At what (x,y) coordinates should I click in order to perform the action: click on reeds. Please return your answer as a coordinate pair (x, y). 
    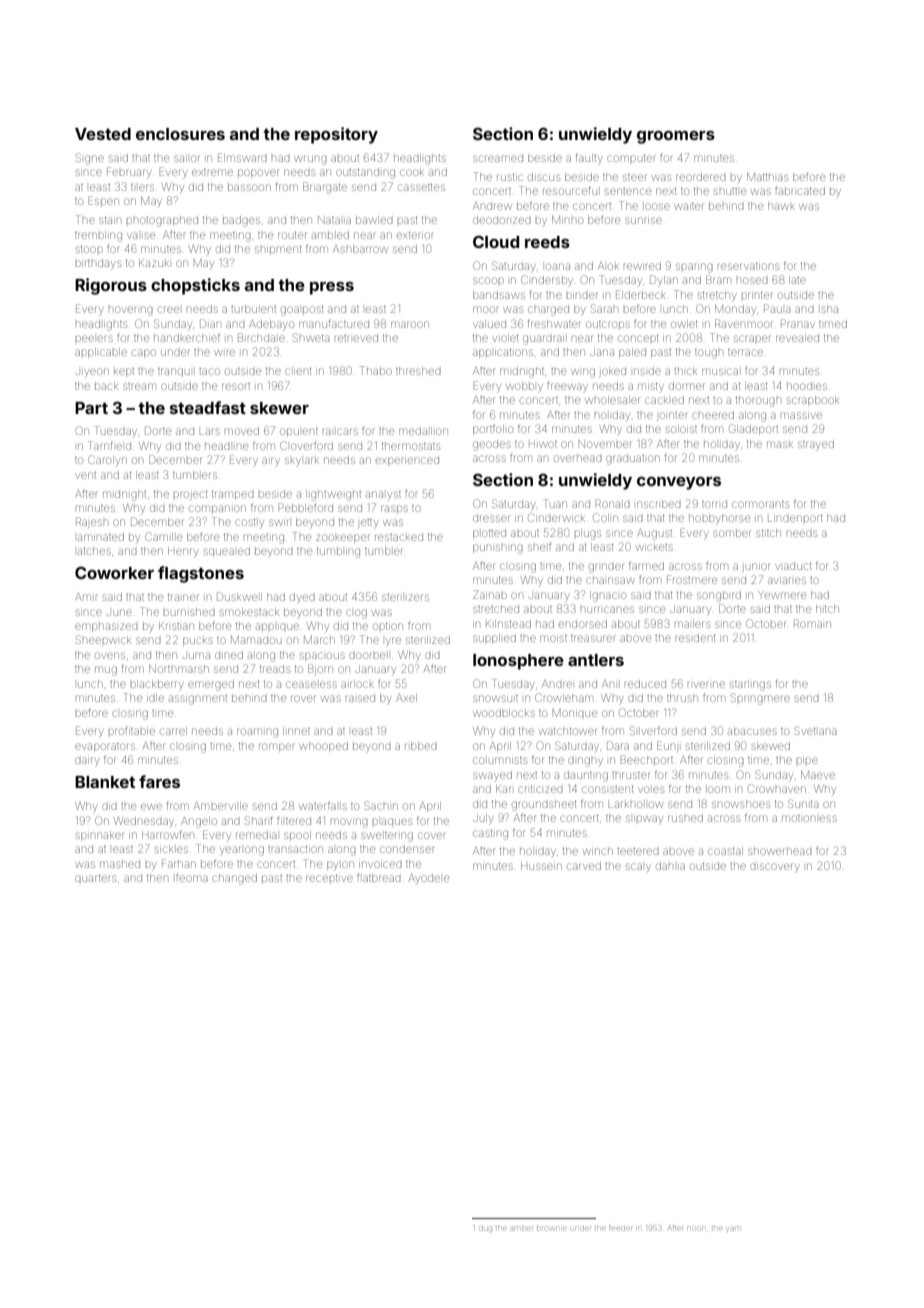
    Looking at the image, I should click on (547, 242).
